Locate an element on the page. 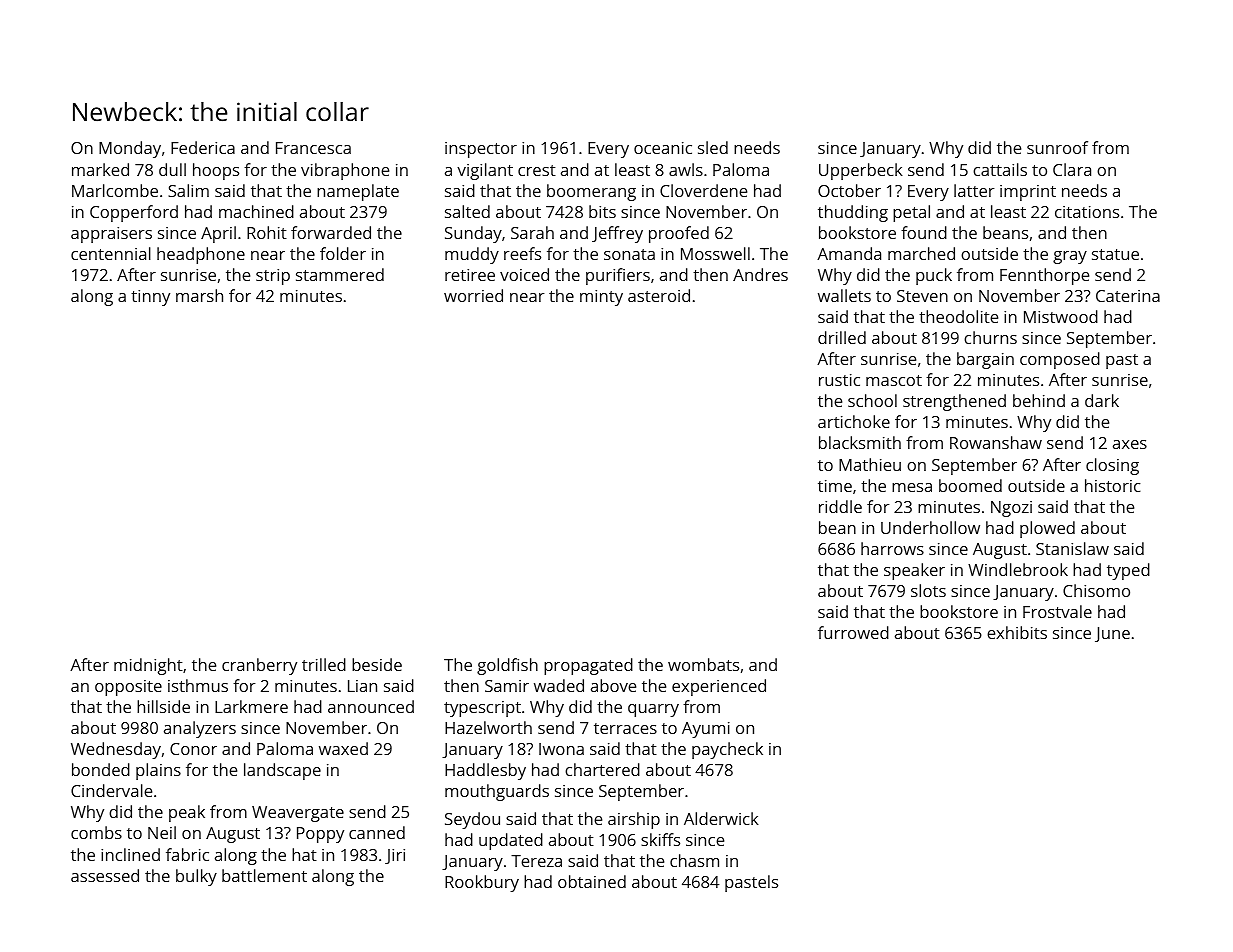  historic is located at coordinates (1113, 485).
